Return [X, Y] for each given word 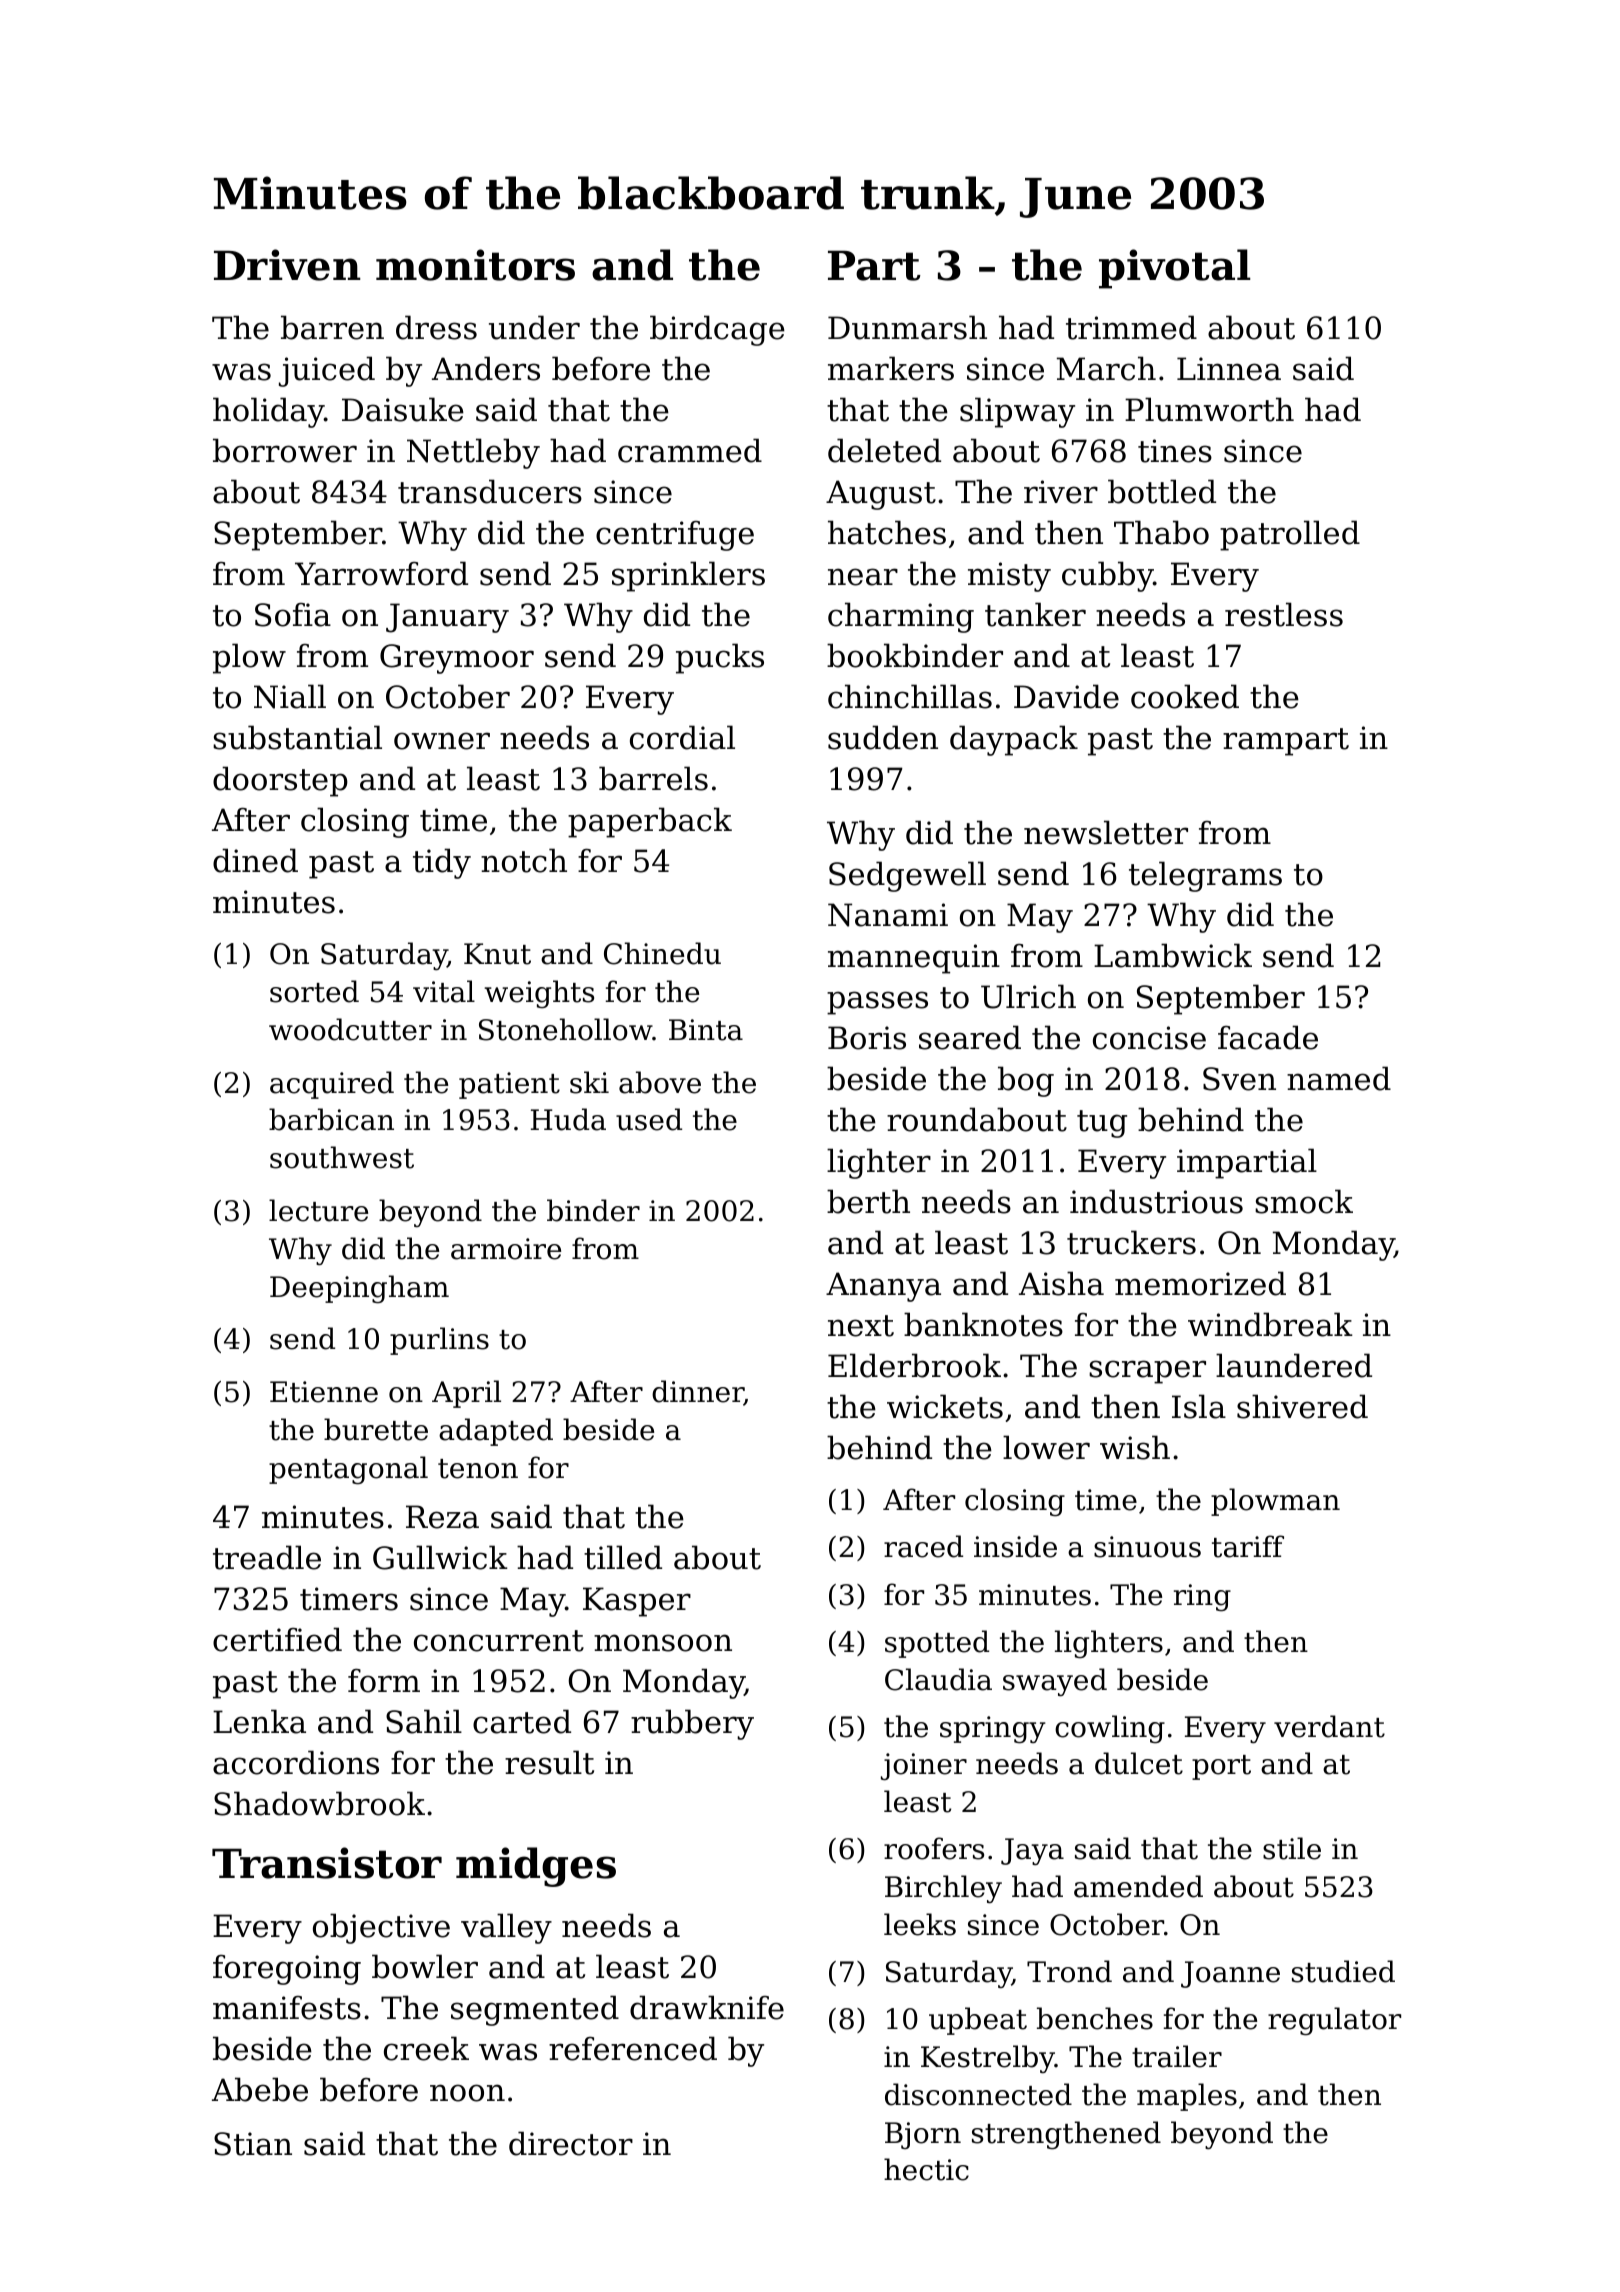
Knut [497, 954]
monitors [475, 265]
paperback [650, 822]
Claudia [938, 1679]
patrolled [1290, 535]
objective [381, 1928]
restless [1284, 614]
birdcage [717, 330]
